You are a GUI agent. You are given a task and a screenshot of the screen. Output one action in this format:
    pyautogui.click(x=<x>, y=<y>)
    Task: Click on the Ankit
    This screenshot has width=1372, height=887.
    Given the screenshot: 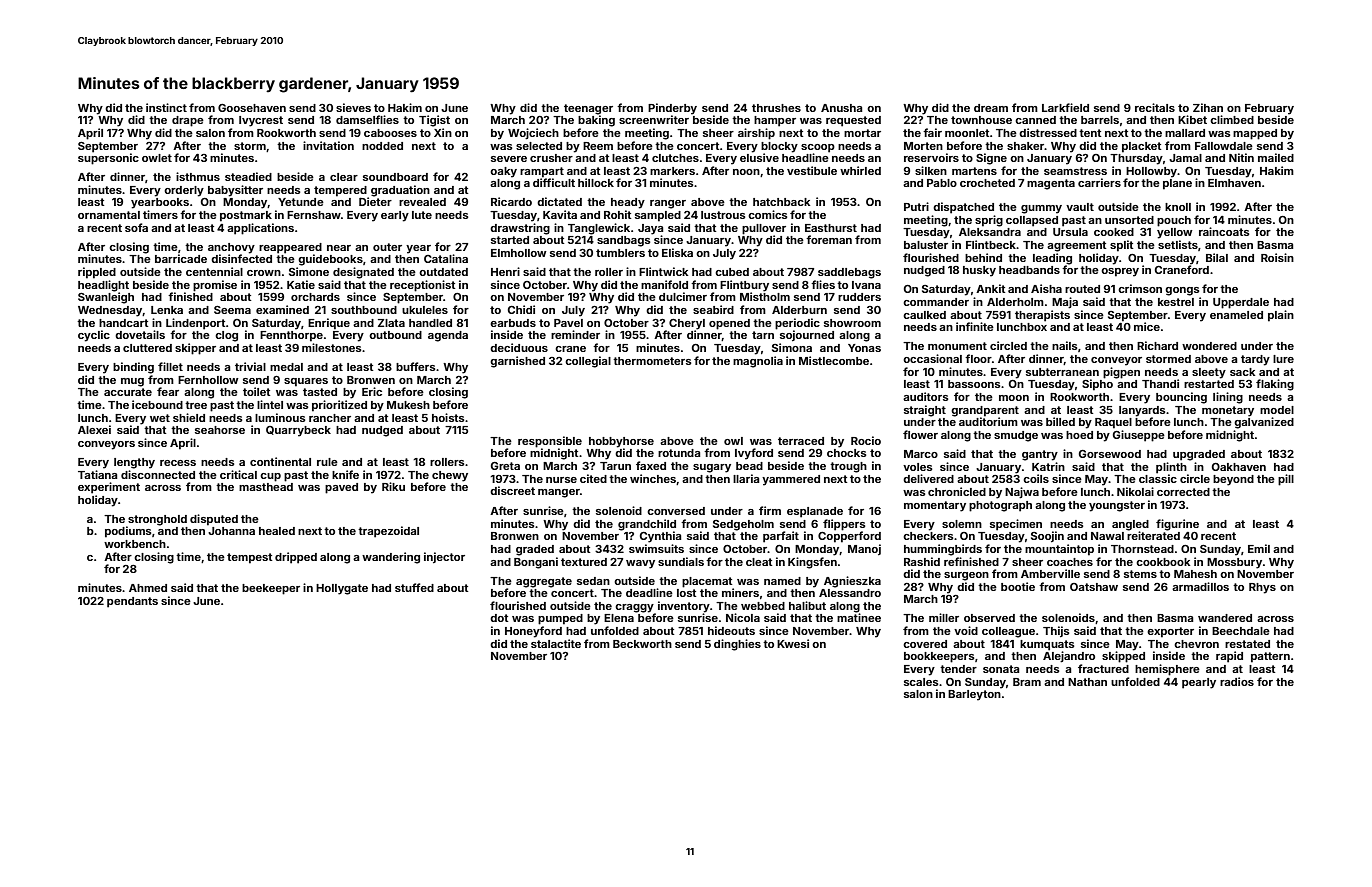 What is the action you would take?
    pyautogui.click(x=990, y=288)
